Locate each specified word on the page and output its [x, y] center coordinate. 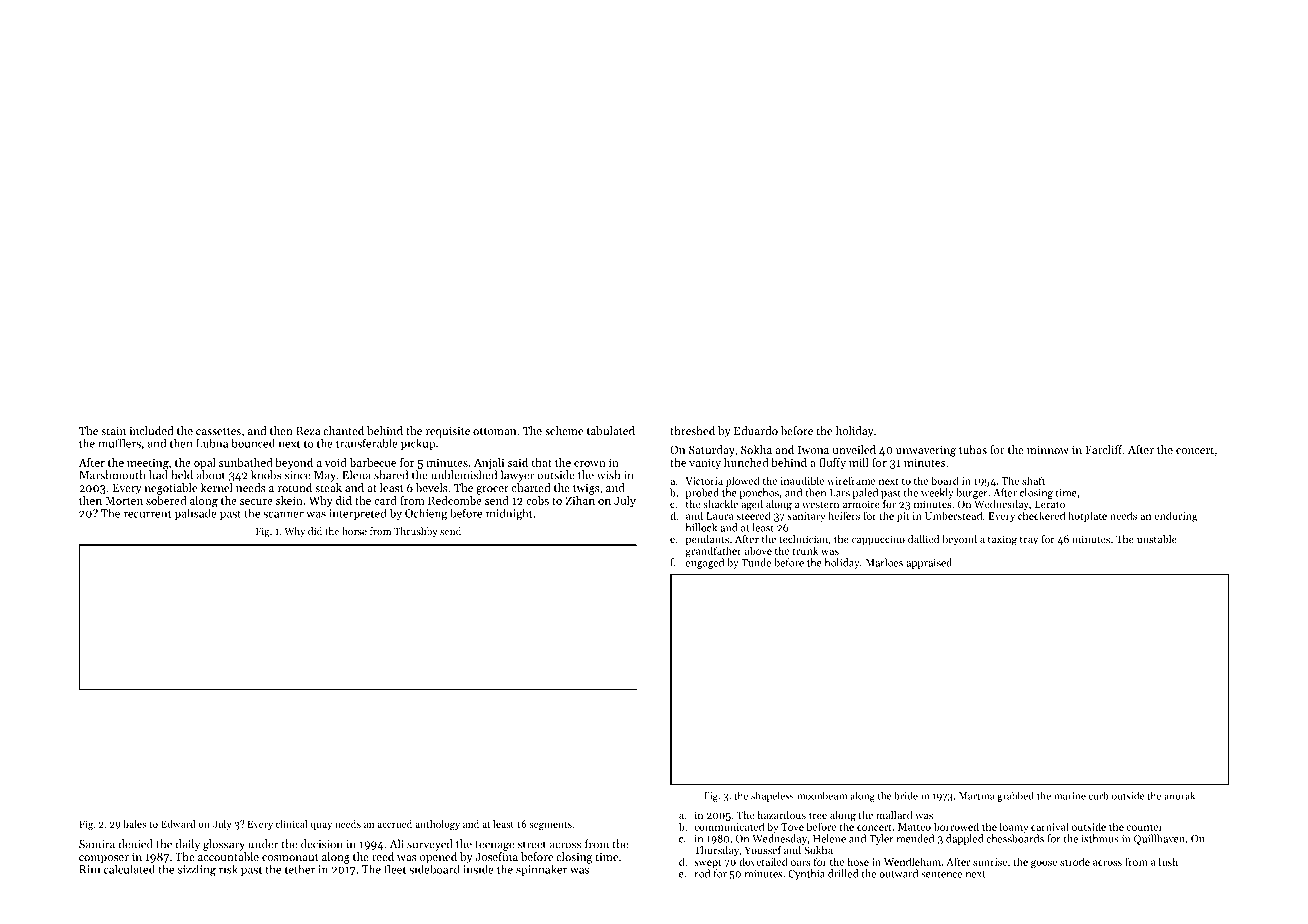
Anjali [489, 464]
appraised [929, 563]
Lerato [1050, 504]
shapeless [772, 796]
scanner [283, 515]
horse [354, 531]
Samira [97, 844]
